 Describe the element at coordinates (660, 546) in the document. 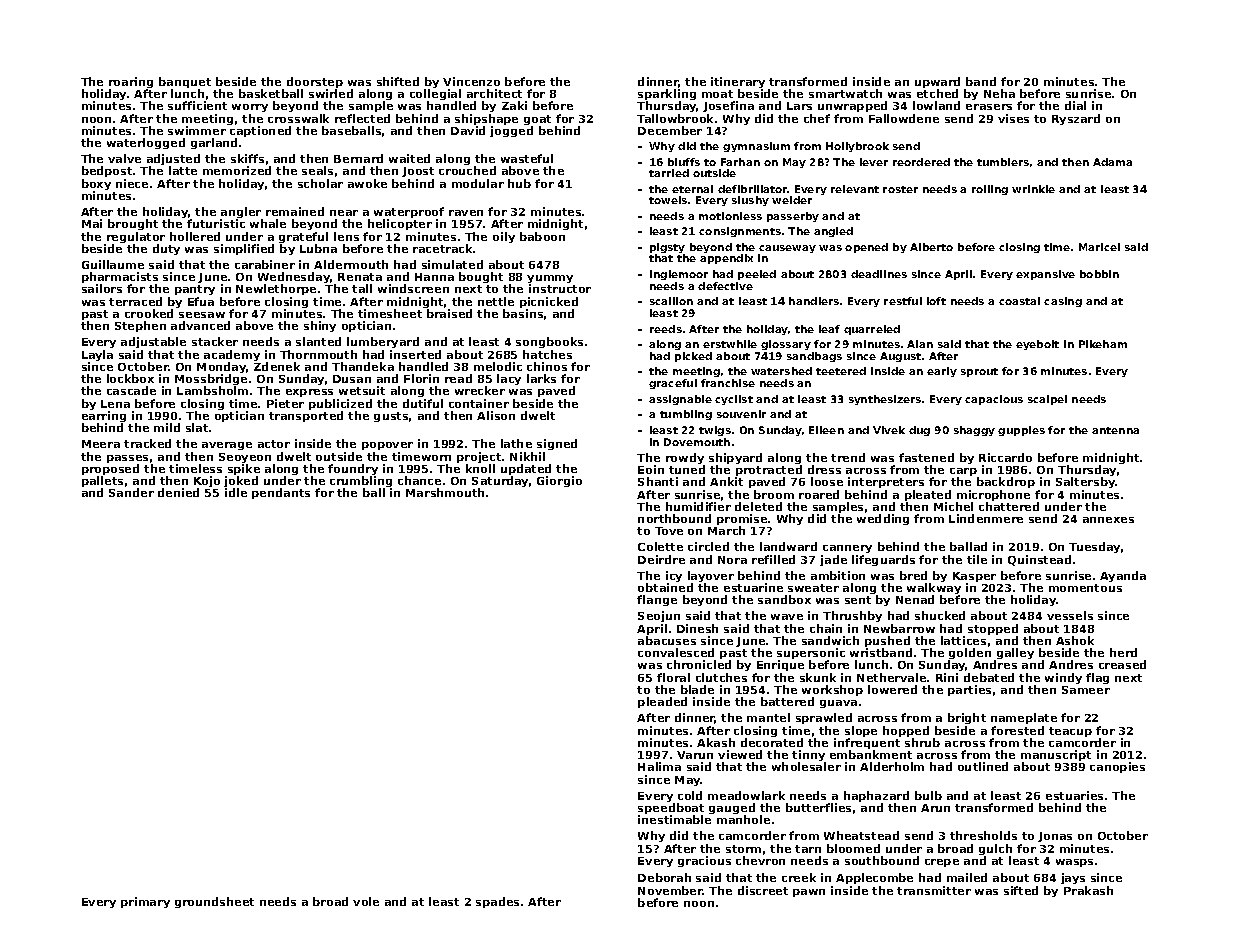

I see `Colette` at that location.
